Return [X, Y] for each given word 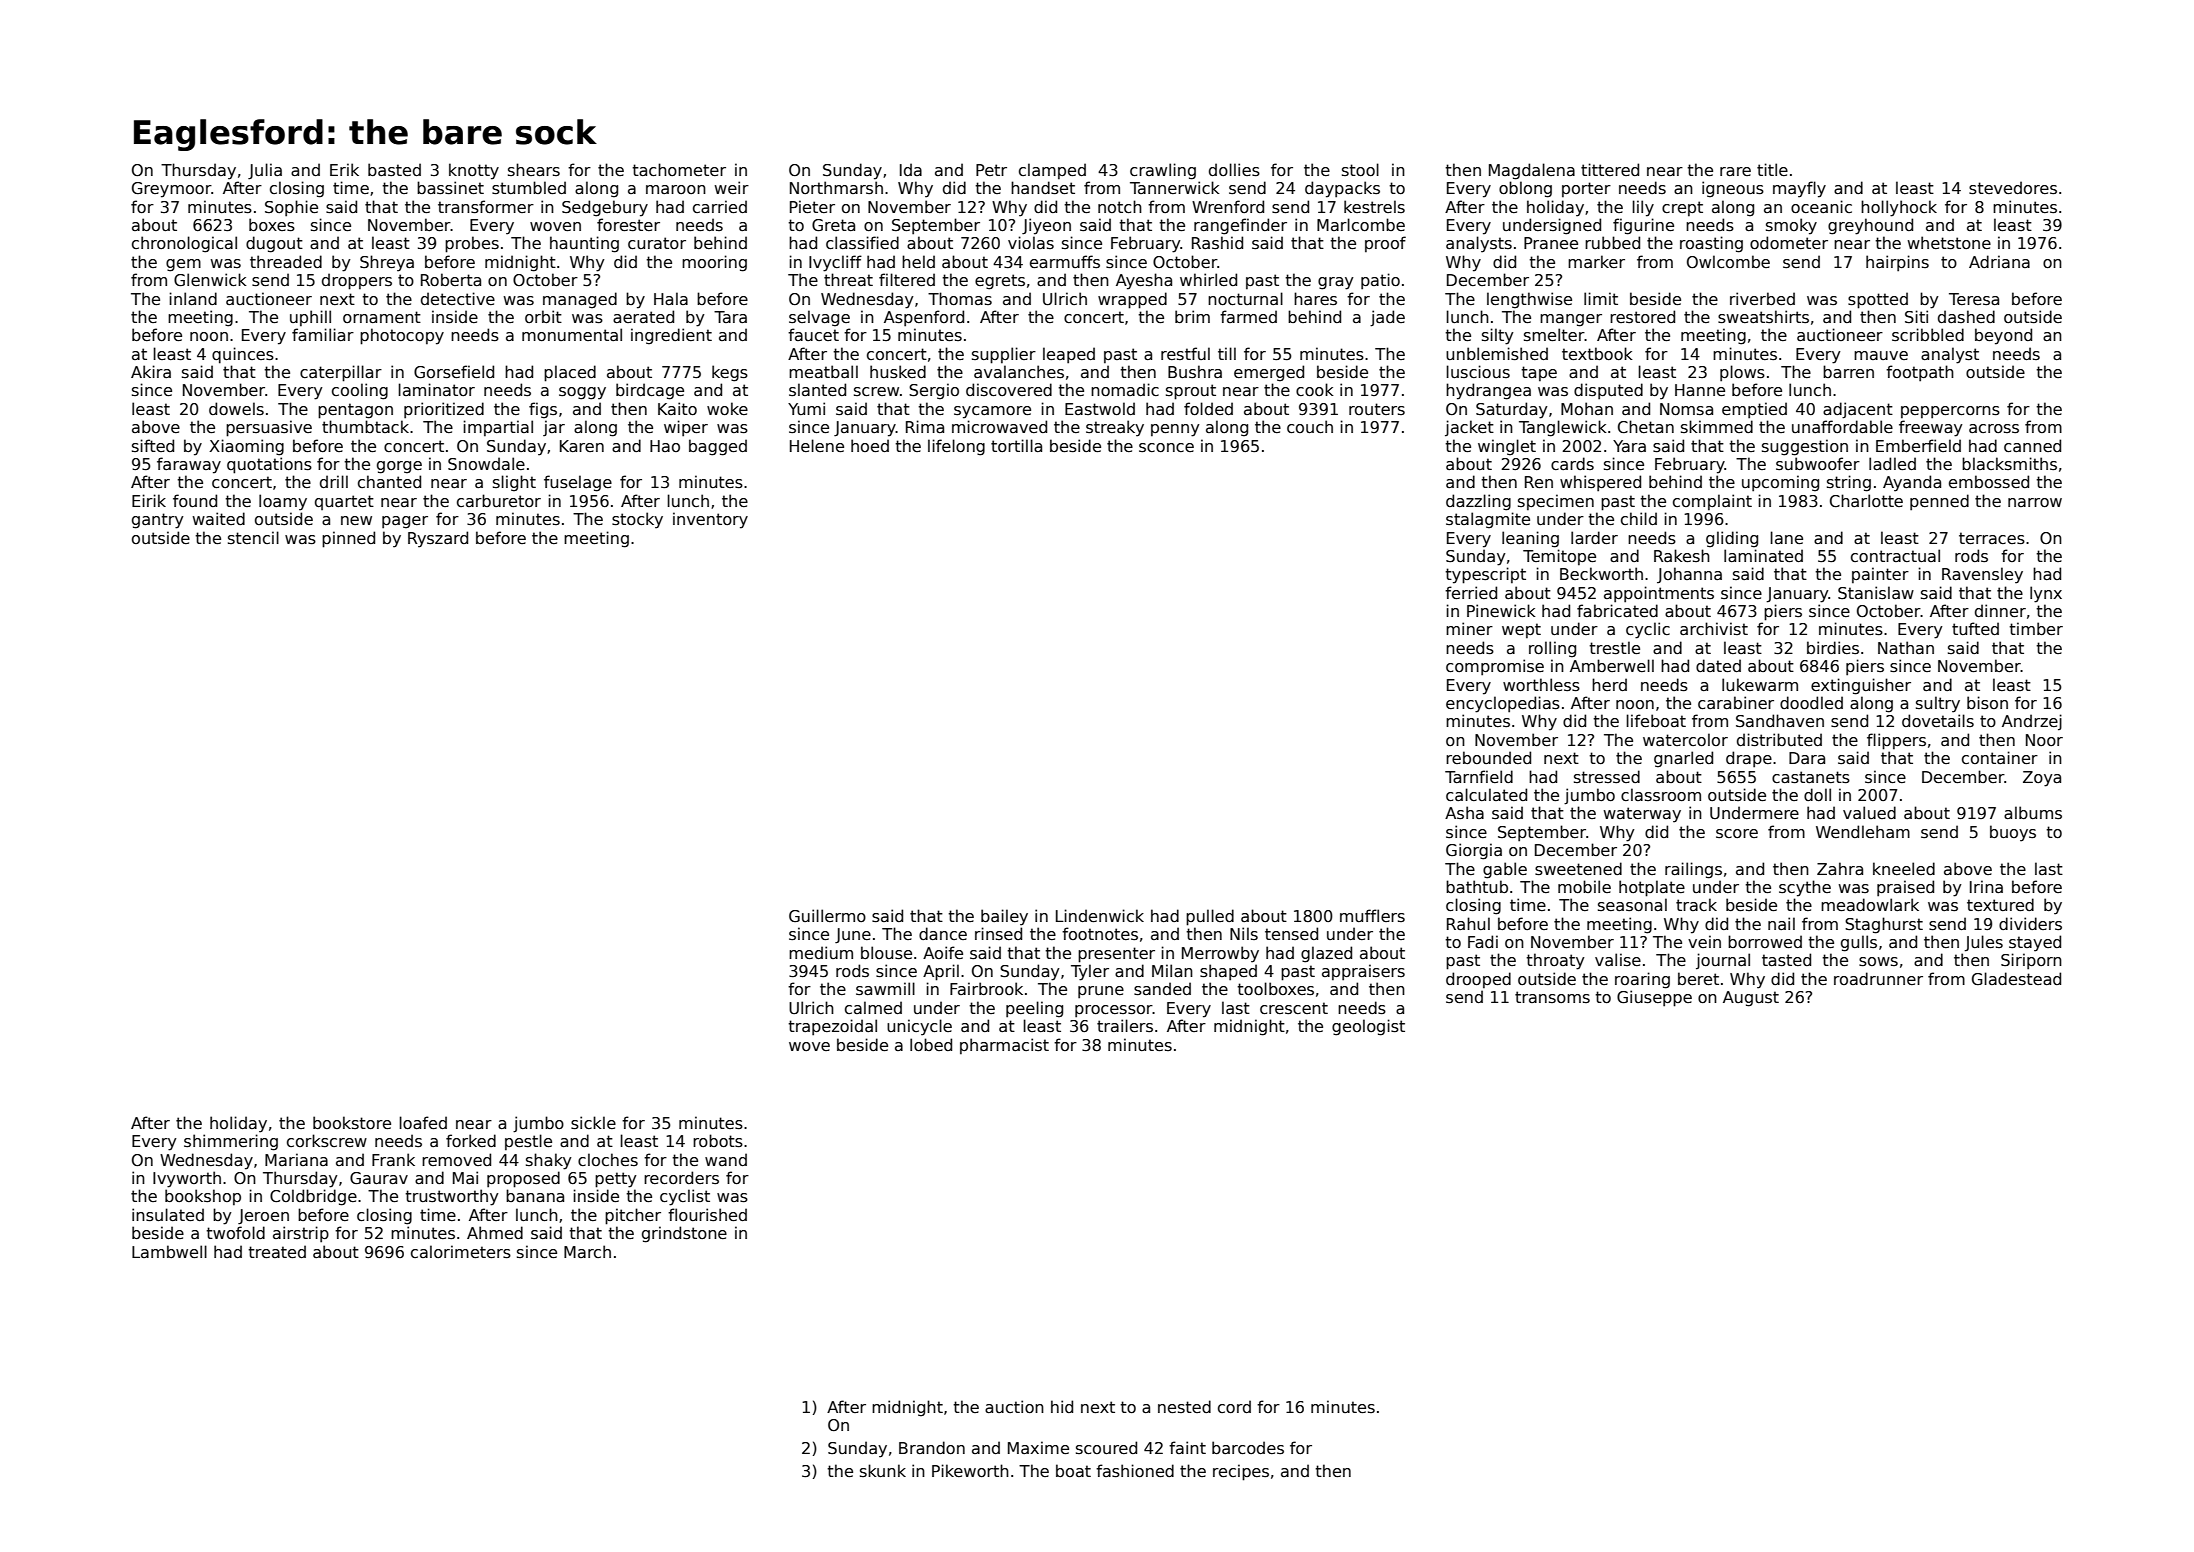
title [1772, 169]
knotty [474, 171]
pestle [528, 1142]
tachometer [679, 169]
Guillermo [827, 915]
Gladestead [2016, 979]
